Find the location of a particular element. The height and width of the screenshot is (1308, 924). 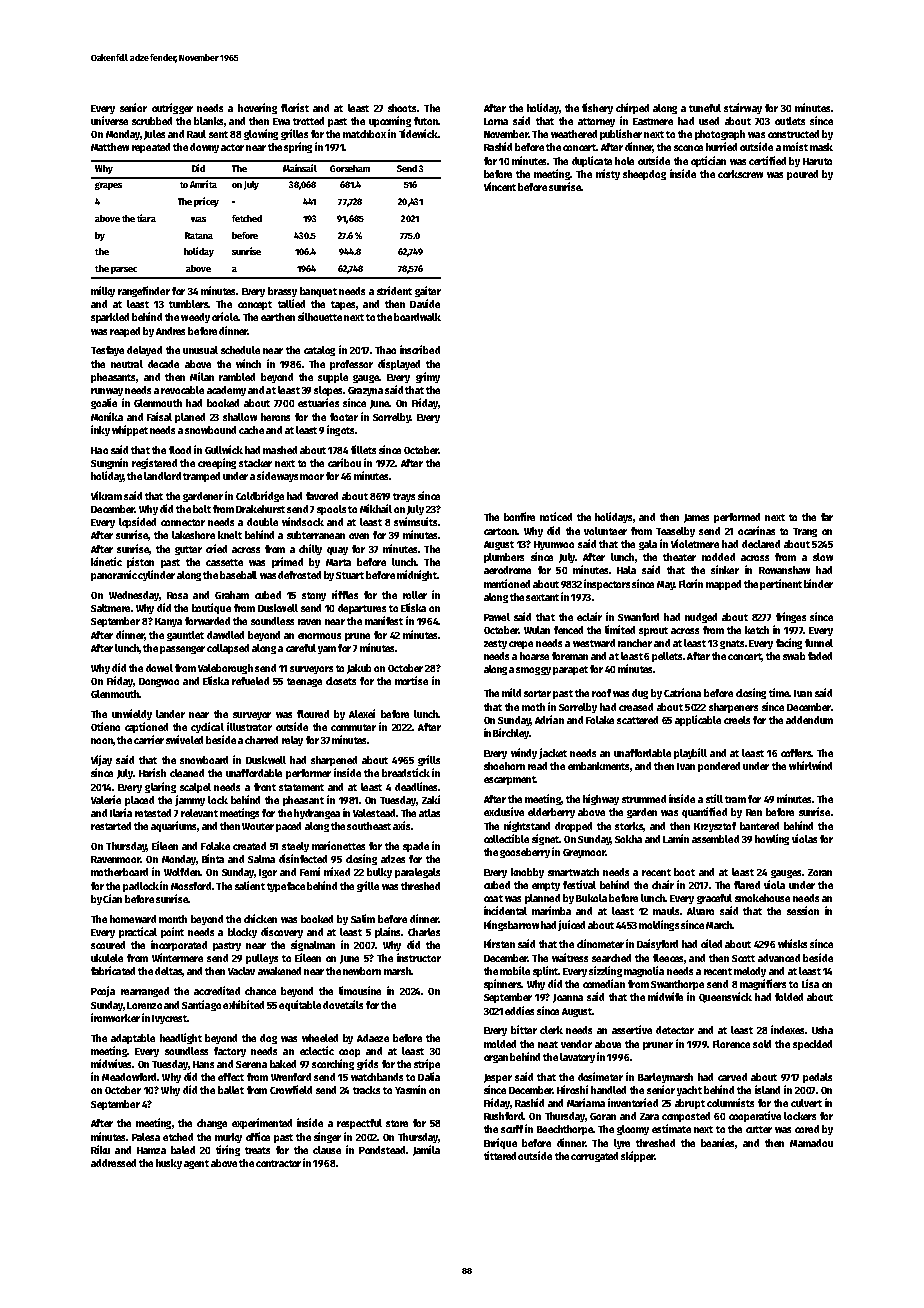

futon is located at coordinates (426, 121).
